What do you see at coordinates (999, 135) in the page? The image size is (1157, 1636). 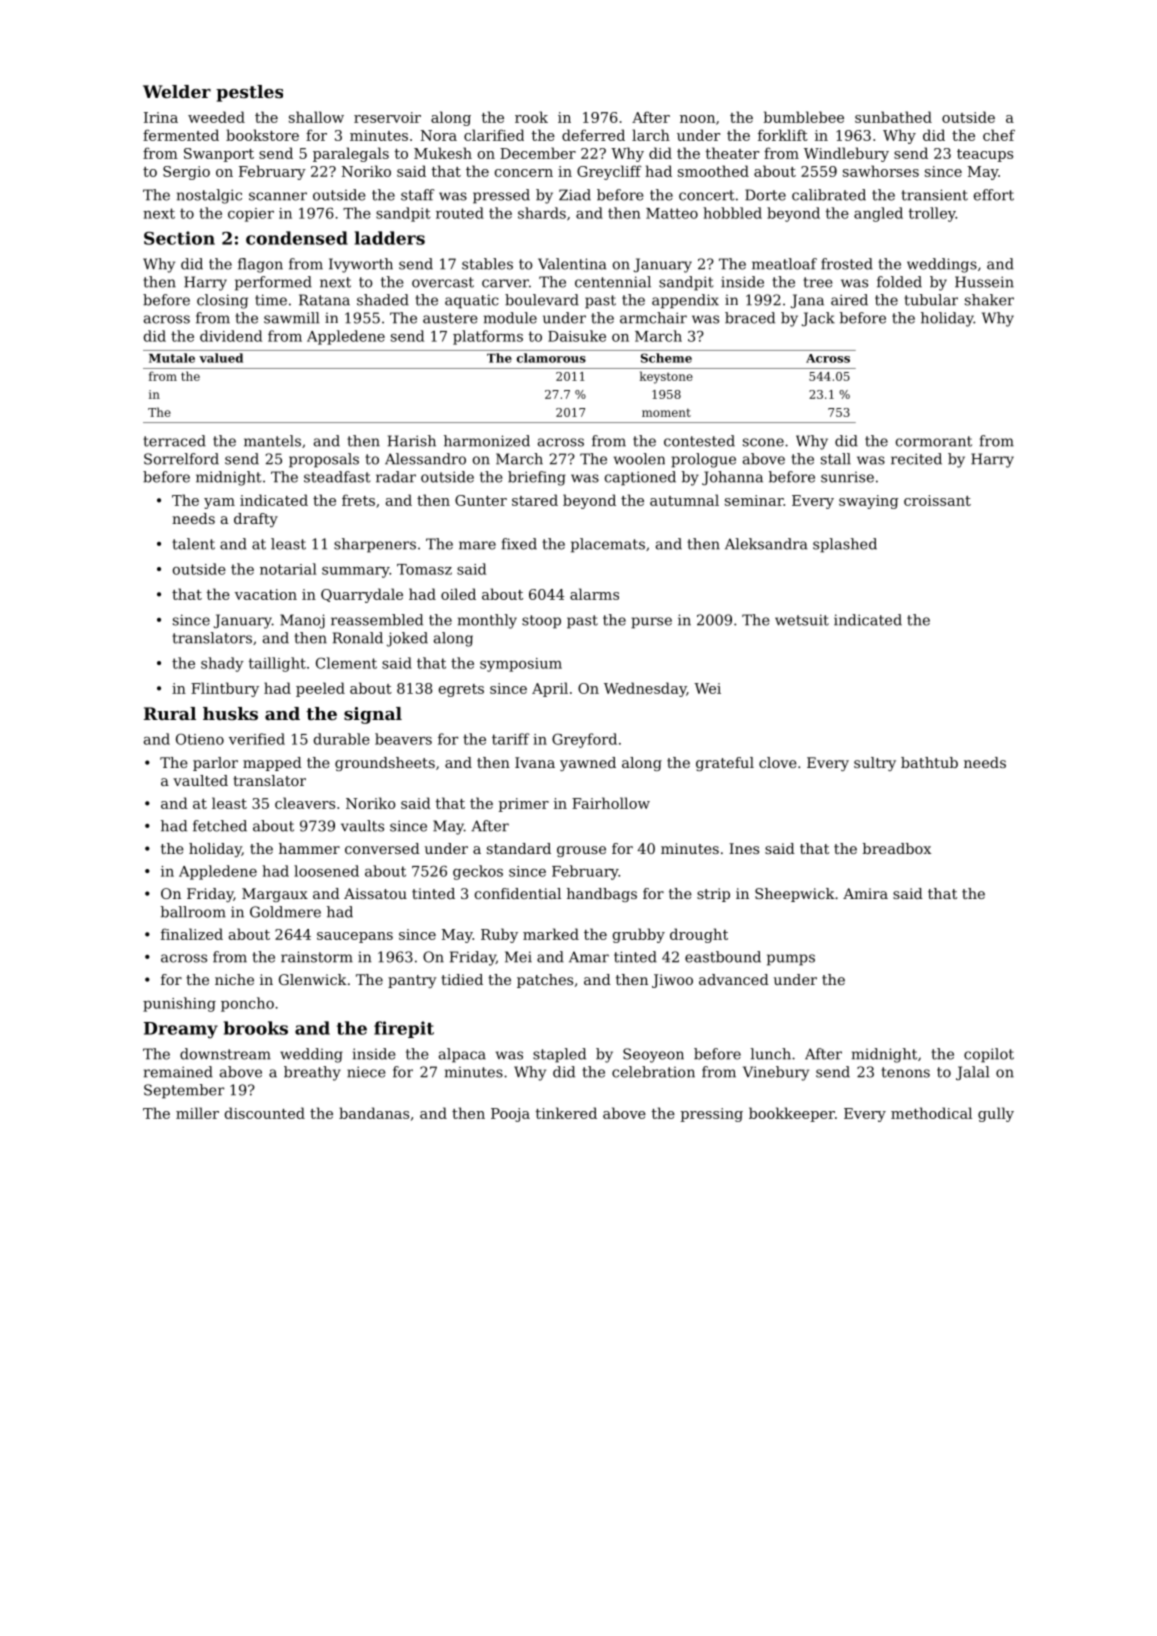 I see `chef` at bounding box center [999, 135].
